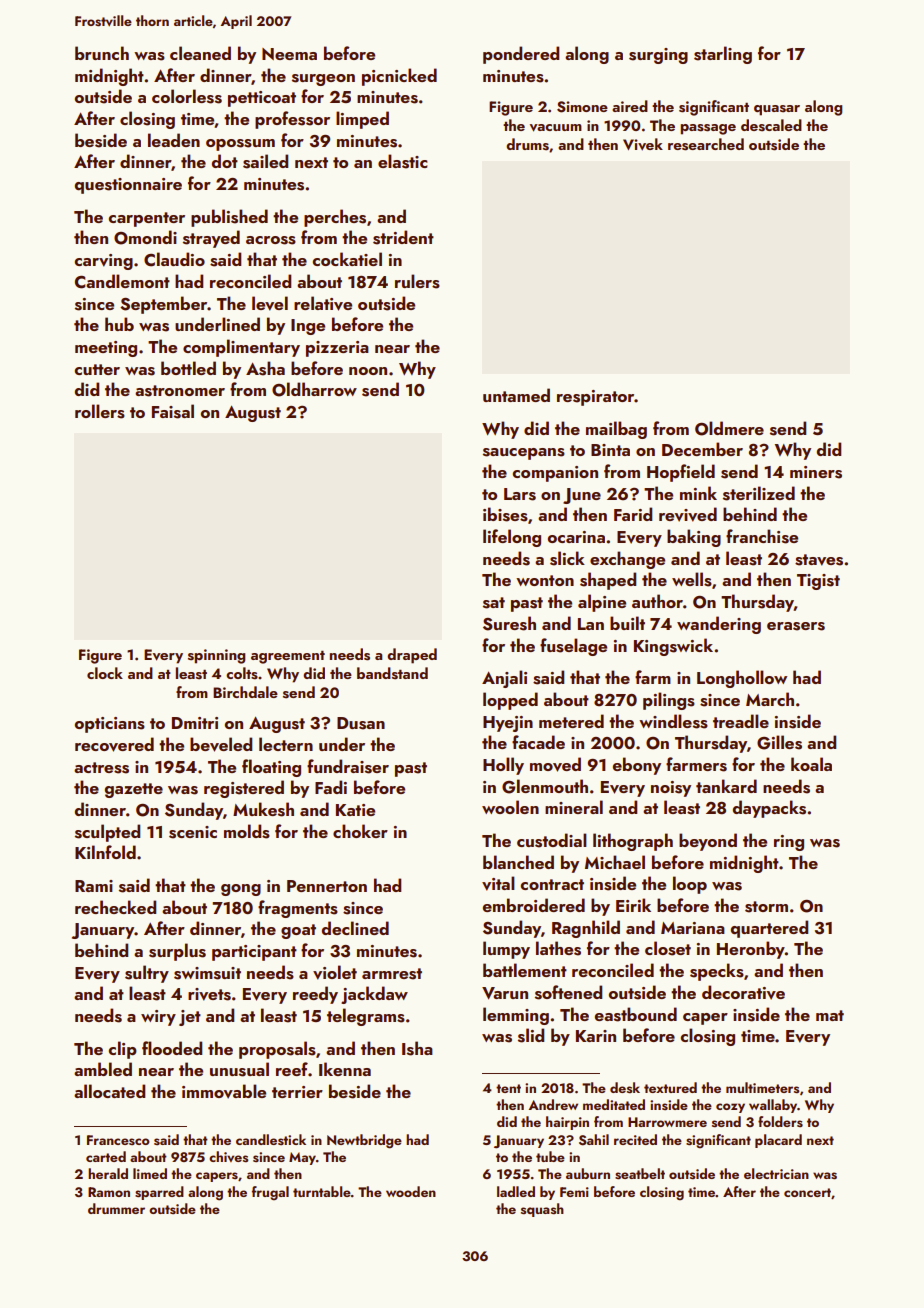 This document has width=924, height=1308. What do you see at coordinates (403, 161) in the document?
I see `elastic` at bounding box center [403, 161].
